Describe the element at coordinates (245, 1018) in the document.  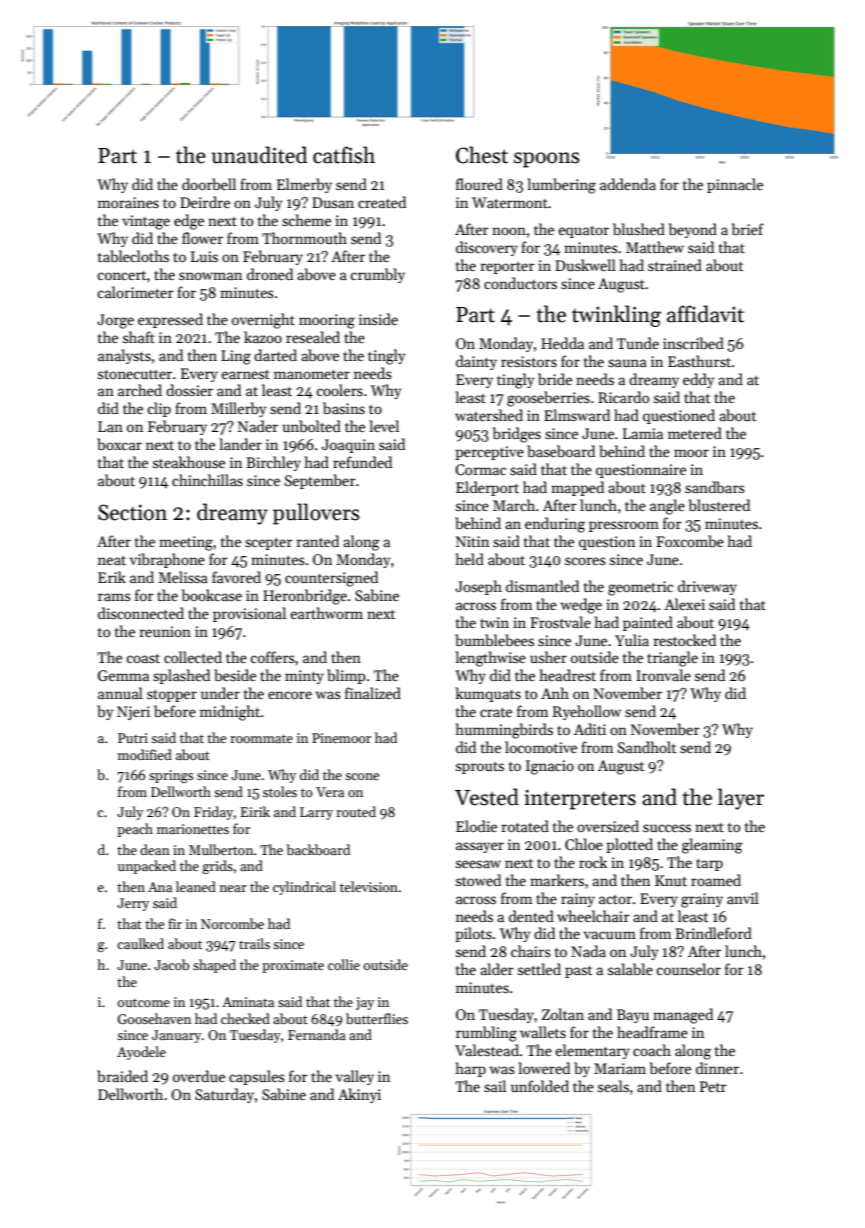
I see `checked` at that location.
